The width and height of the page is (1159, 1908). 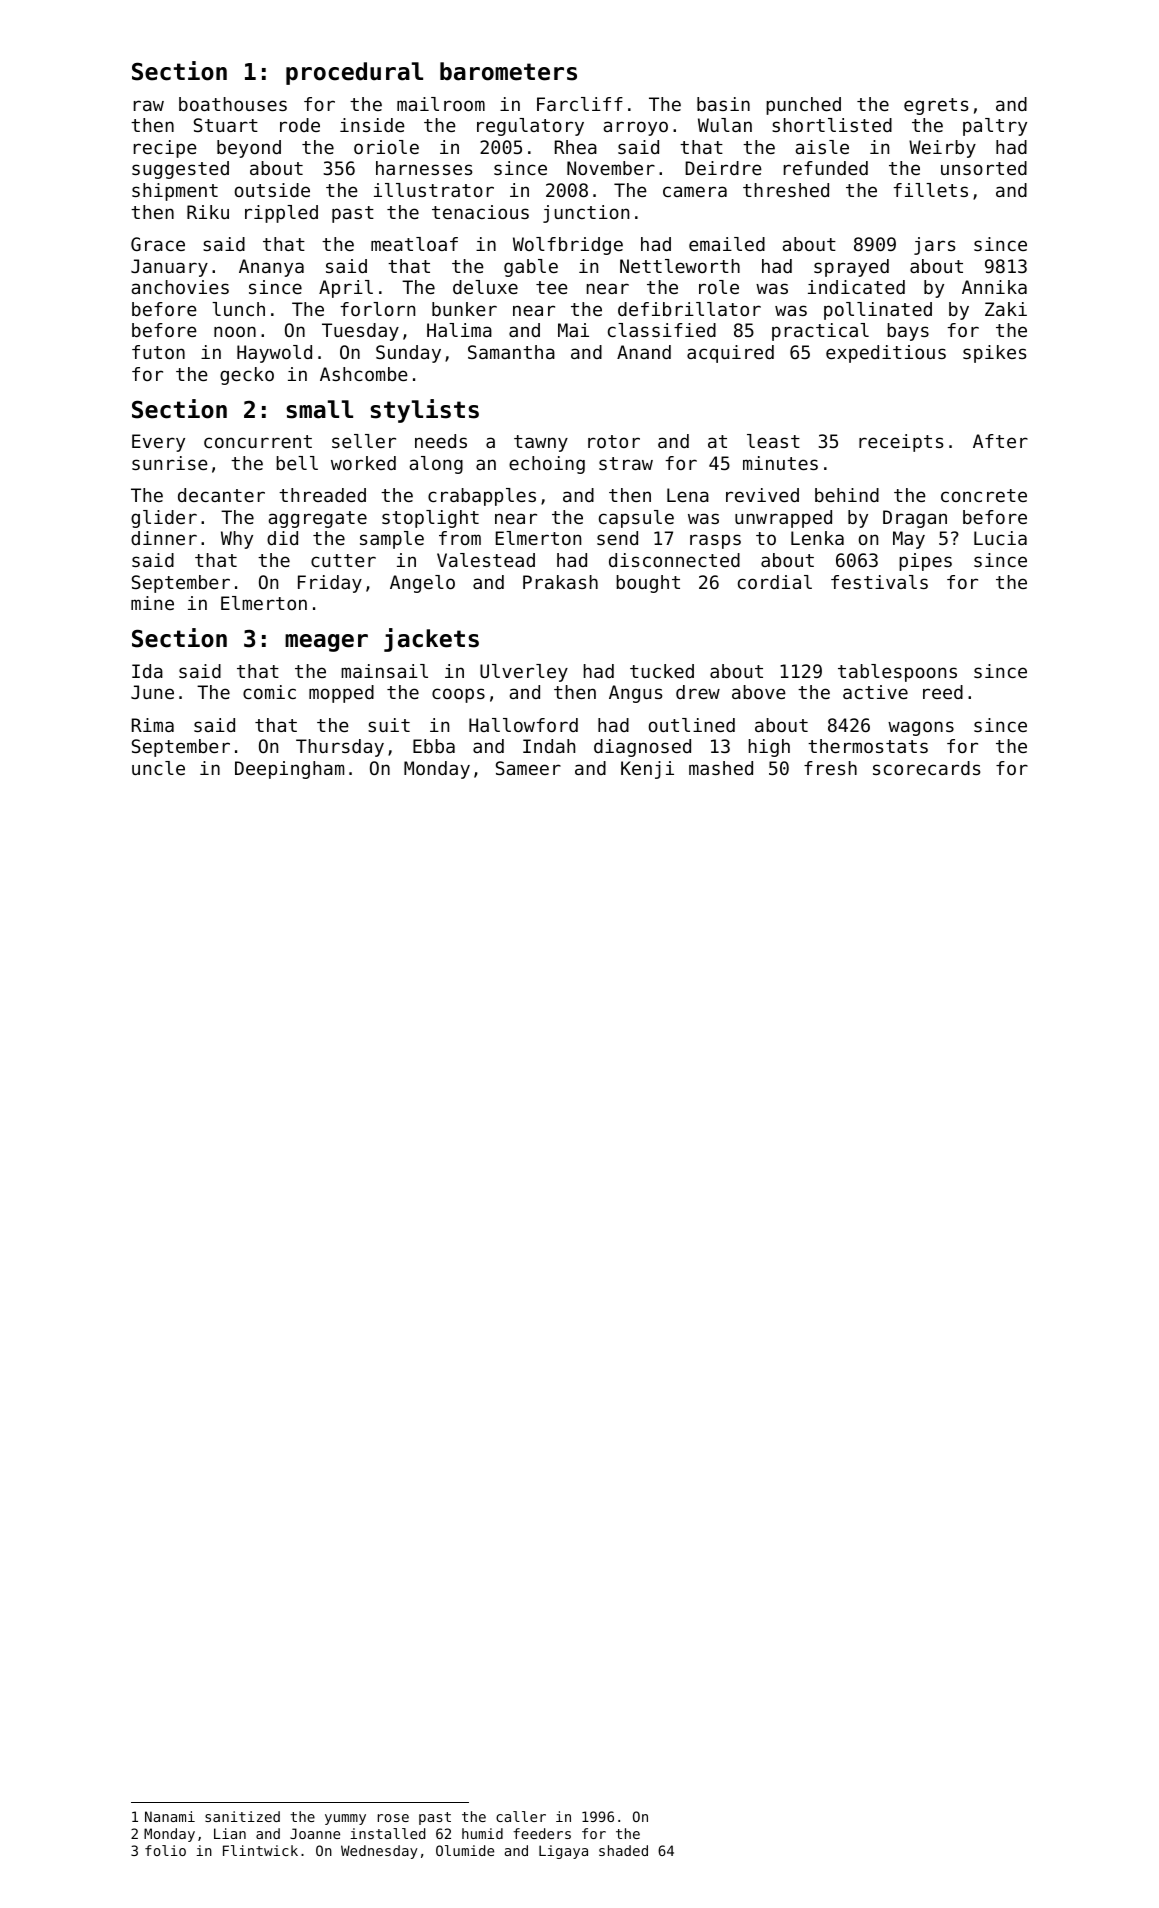 I want to click on uncle, so click(x=158, y=768).
